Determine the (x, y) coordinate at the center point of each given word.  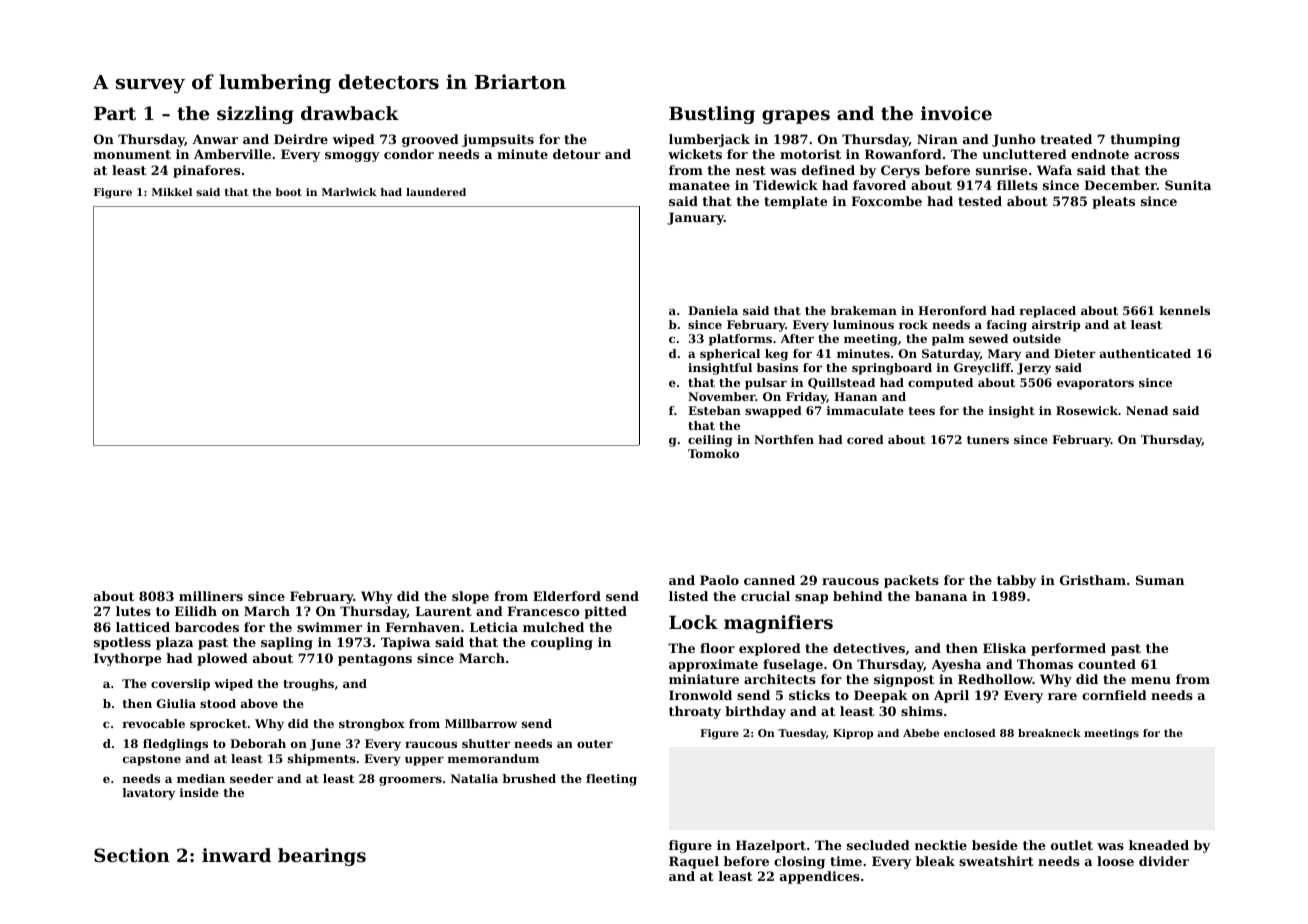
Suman (1160, 580)
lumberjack (709, 140)
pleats (1113, 202)
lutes (133, 611)
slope (470, 597)
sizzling (255, 115)
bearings (322, 857)
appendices (820, 877)
